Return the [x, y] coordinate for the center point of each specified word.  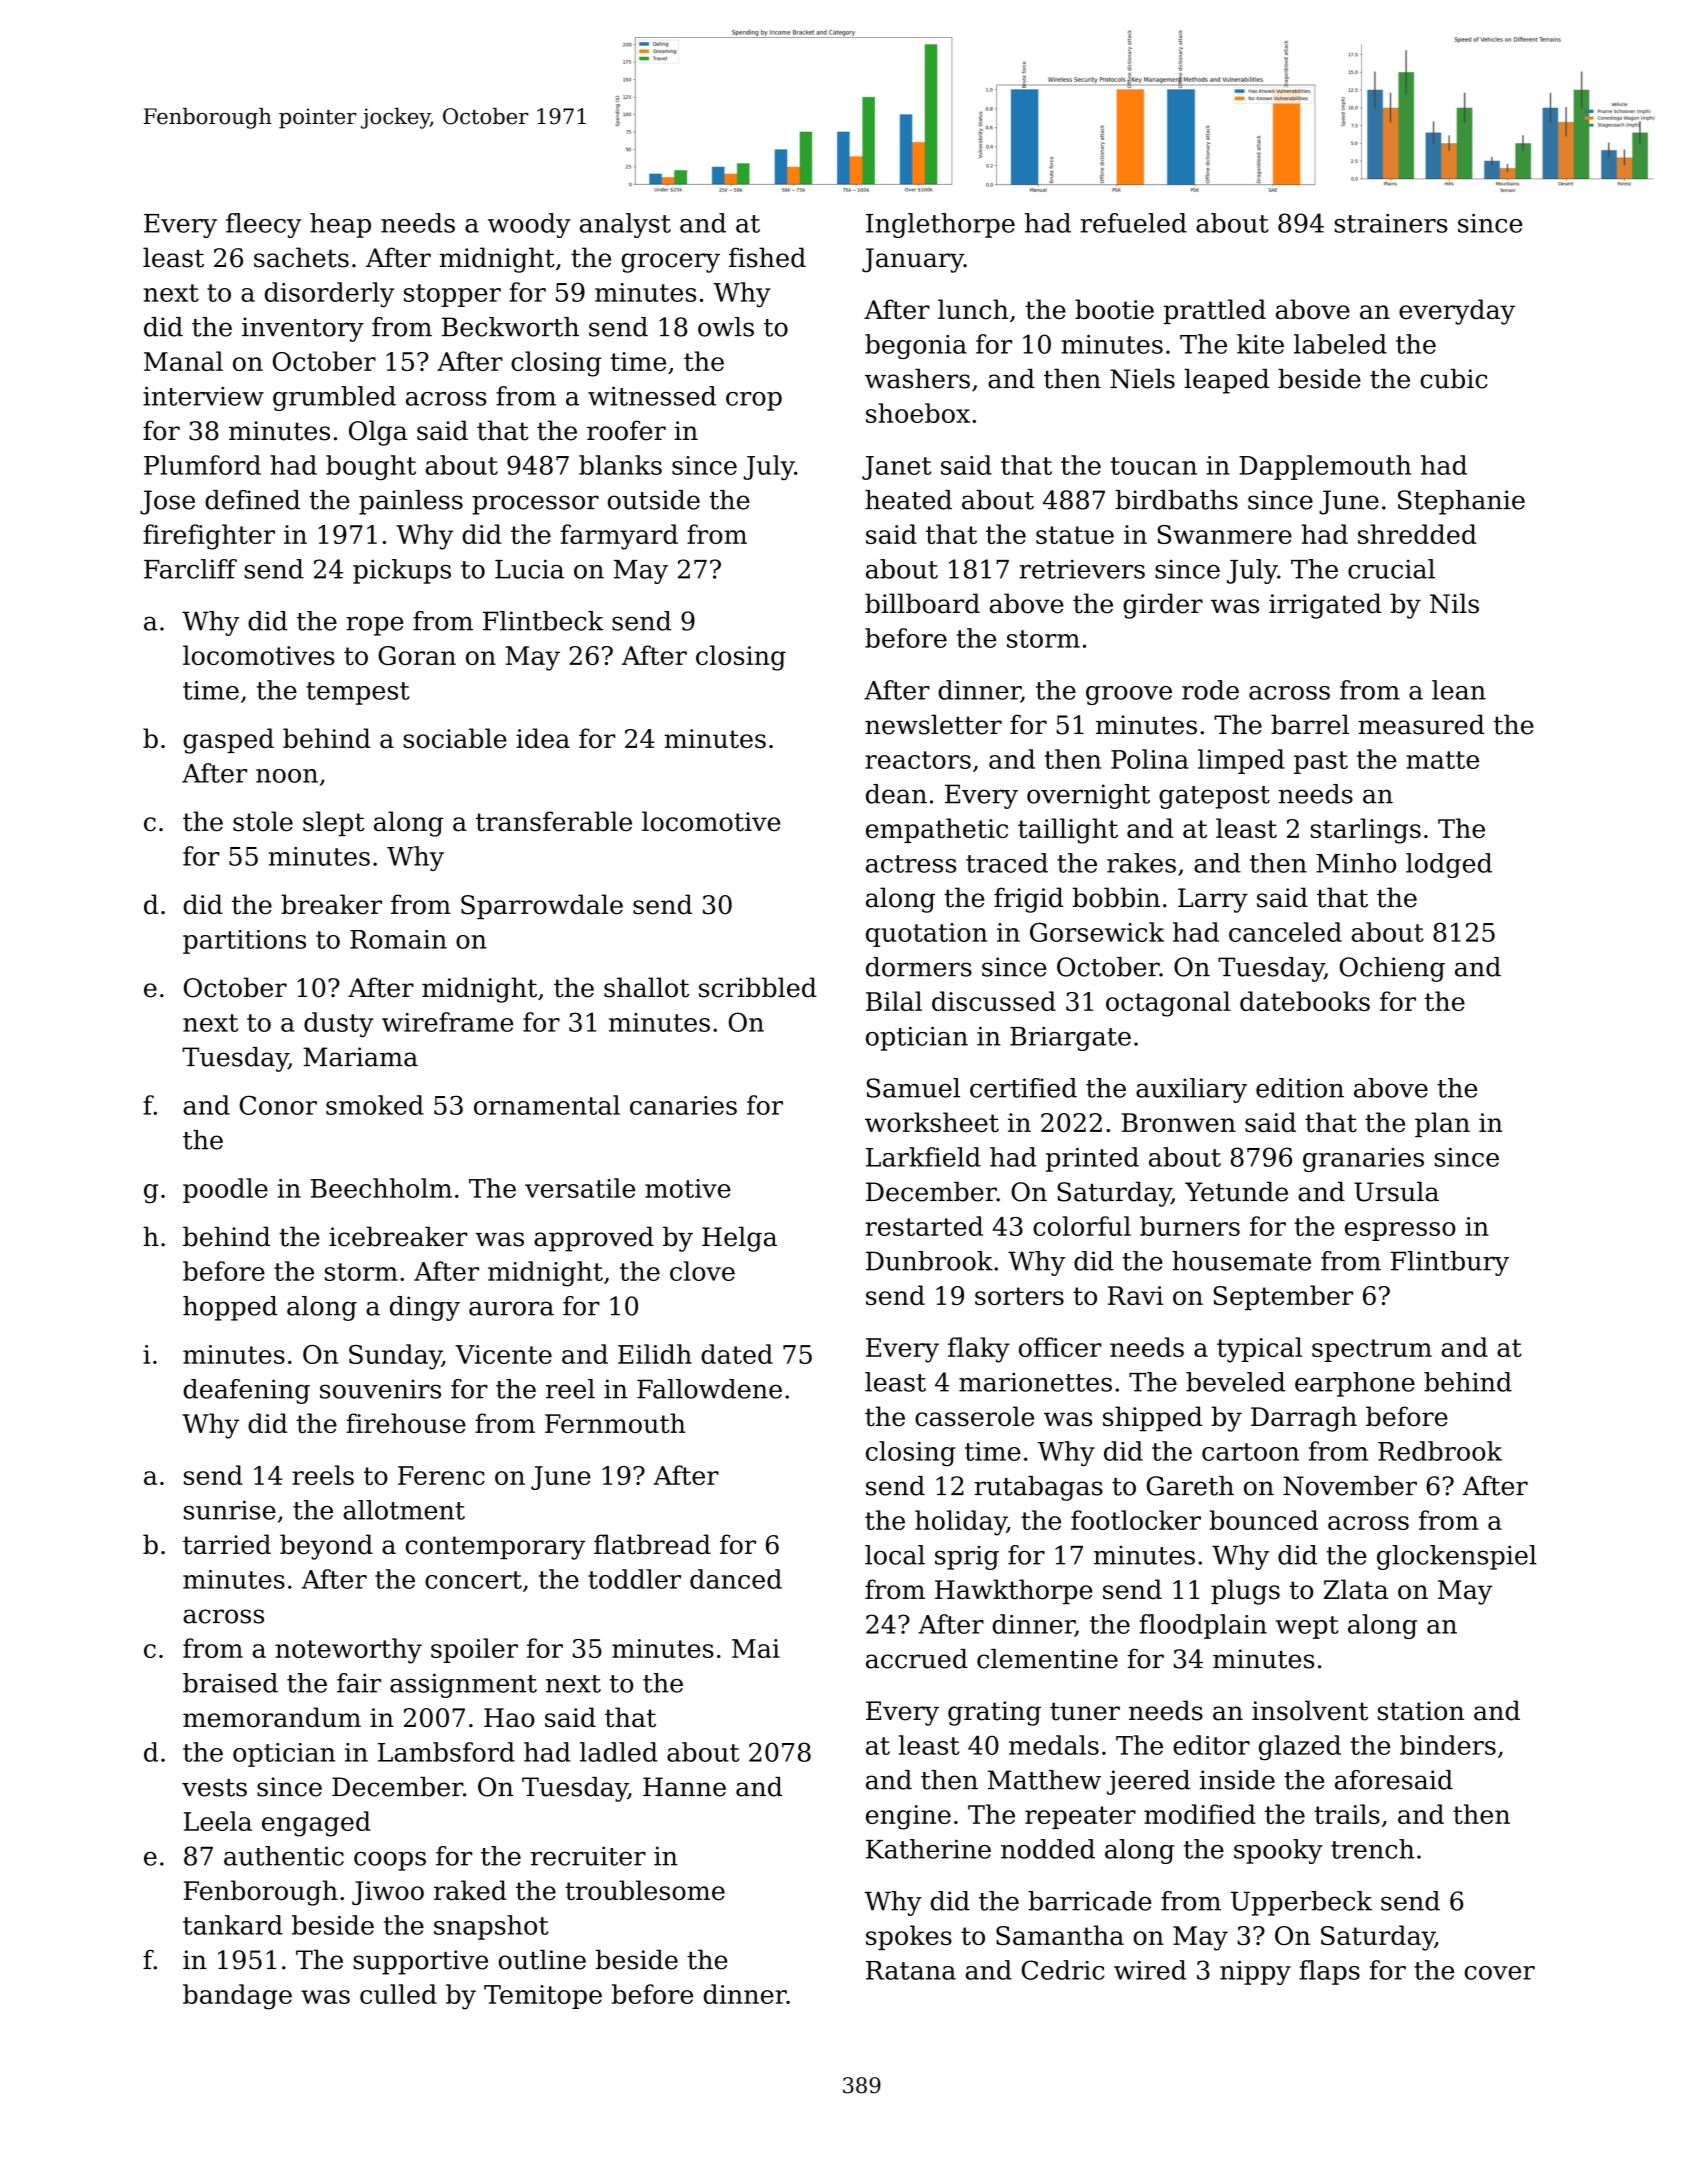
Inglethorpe [940, 225]
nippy [1255, 1973]
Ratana [911, 1970]
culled [398, 1994]
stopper [452, 295]
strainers [1391, 223]
